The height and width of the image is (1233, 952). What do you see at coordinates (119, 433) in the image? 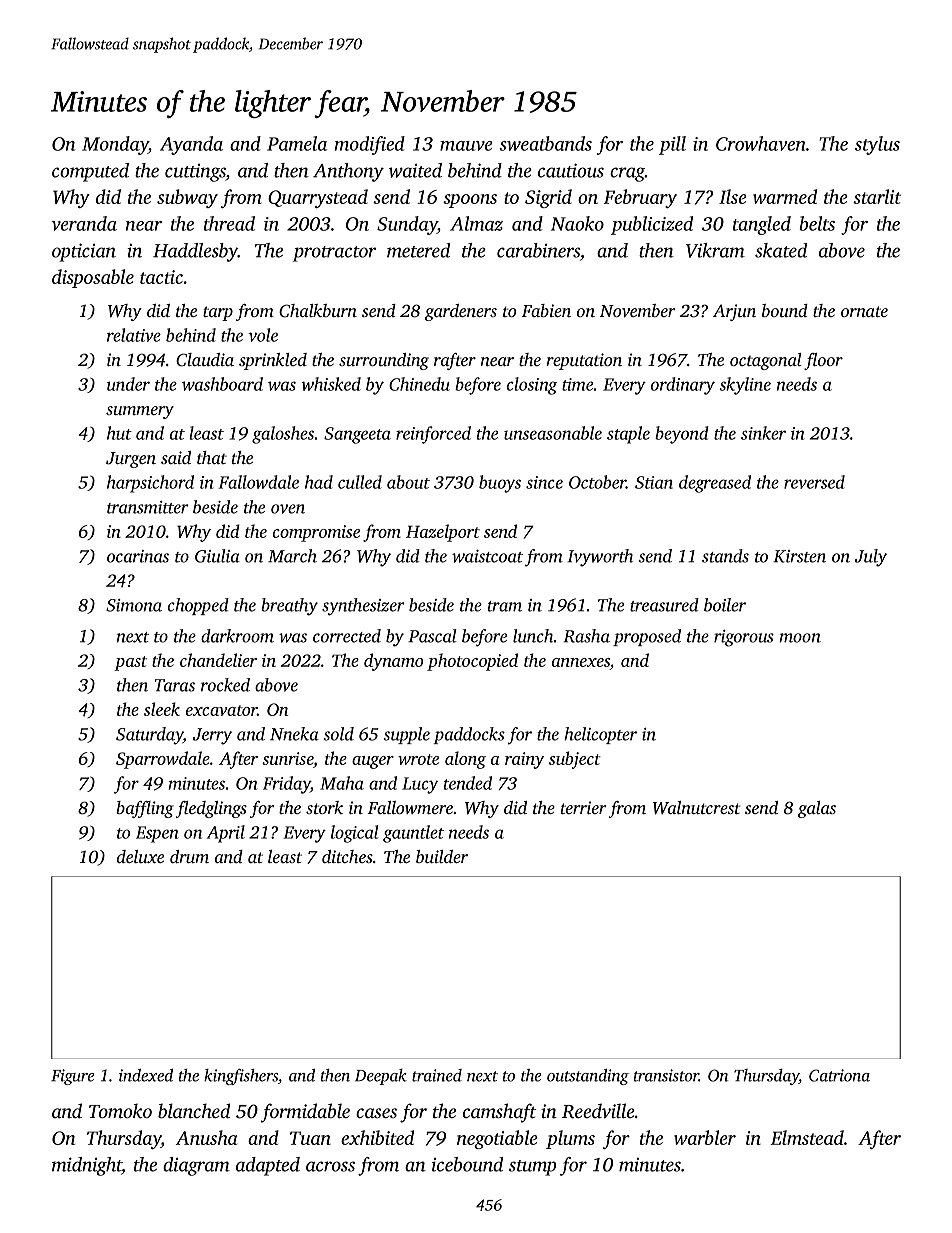
I see `hut` at bounding box center [119, 433].
